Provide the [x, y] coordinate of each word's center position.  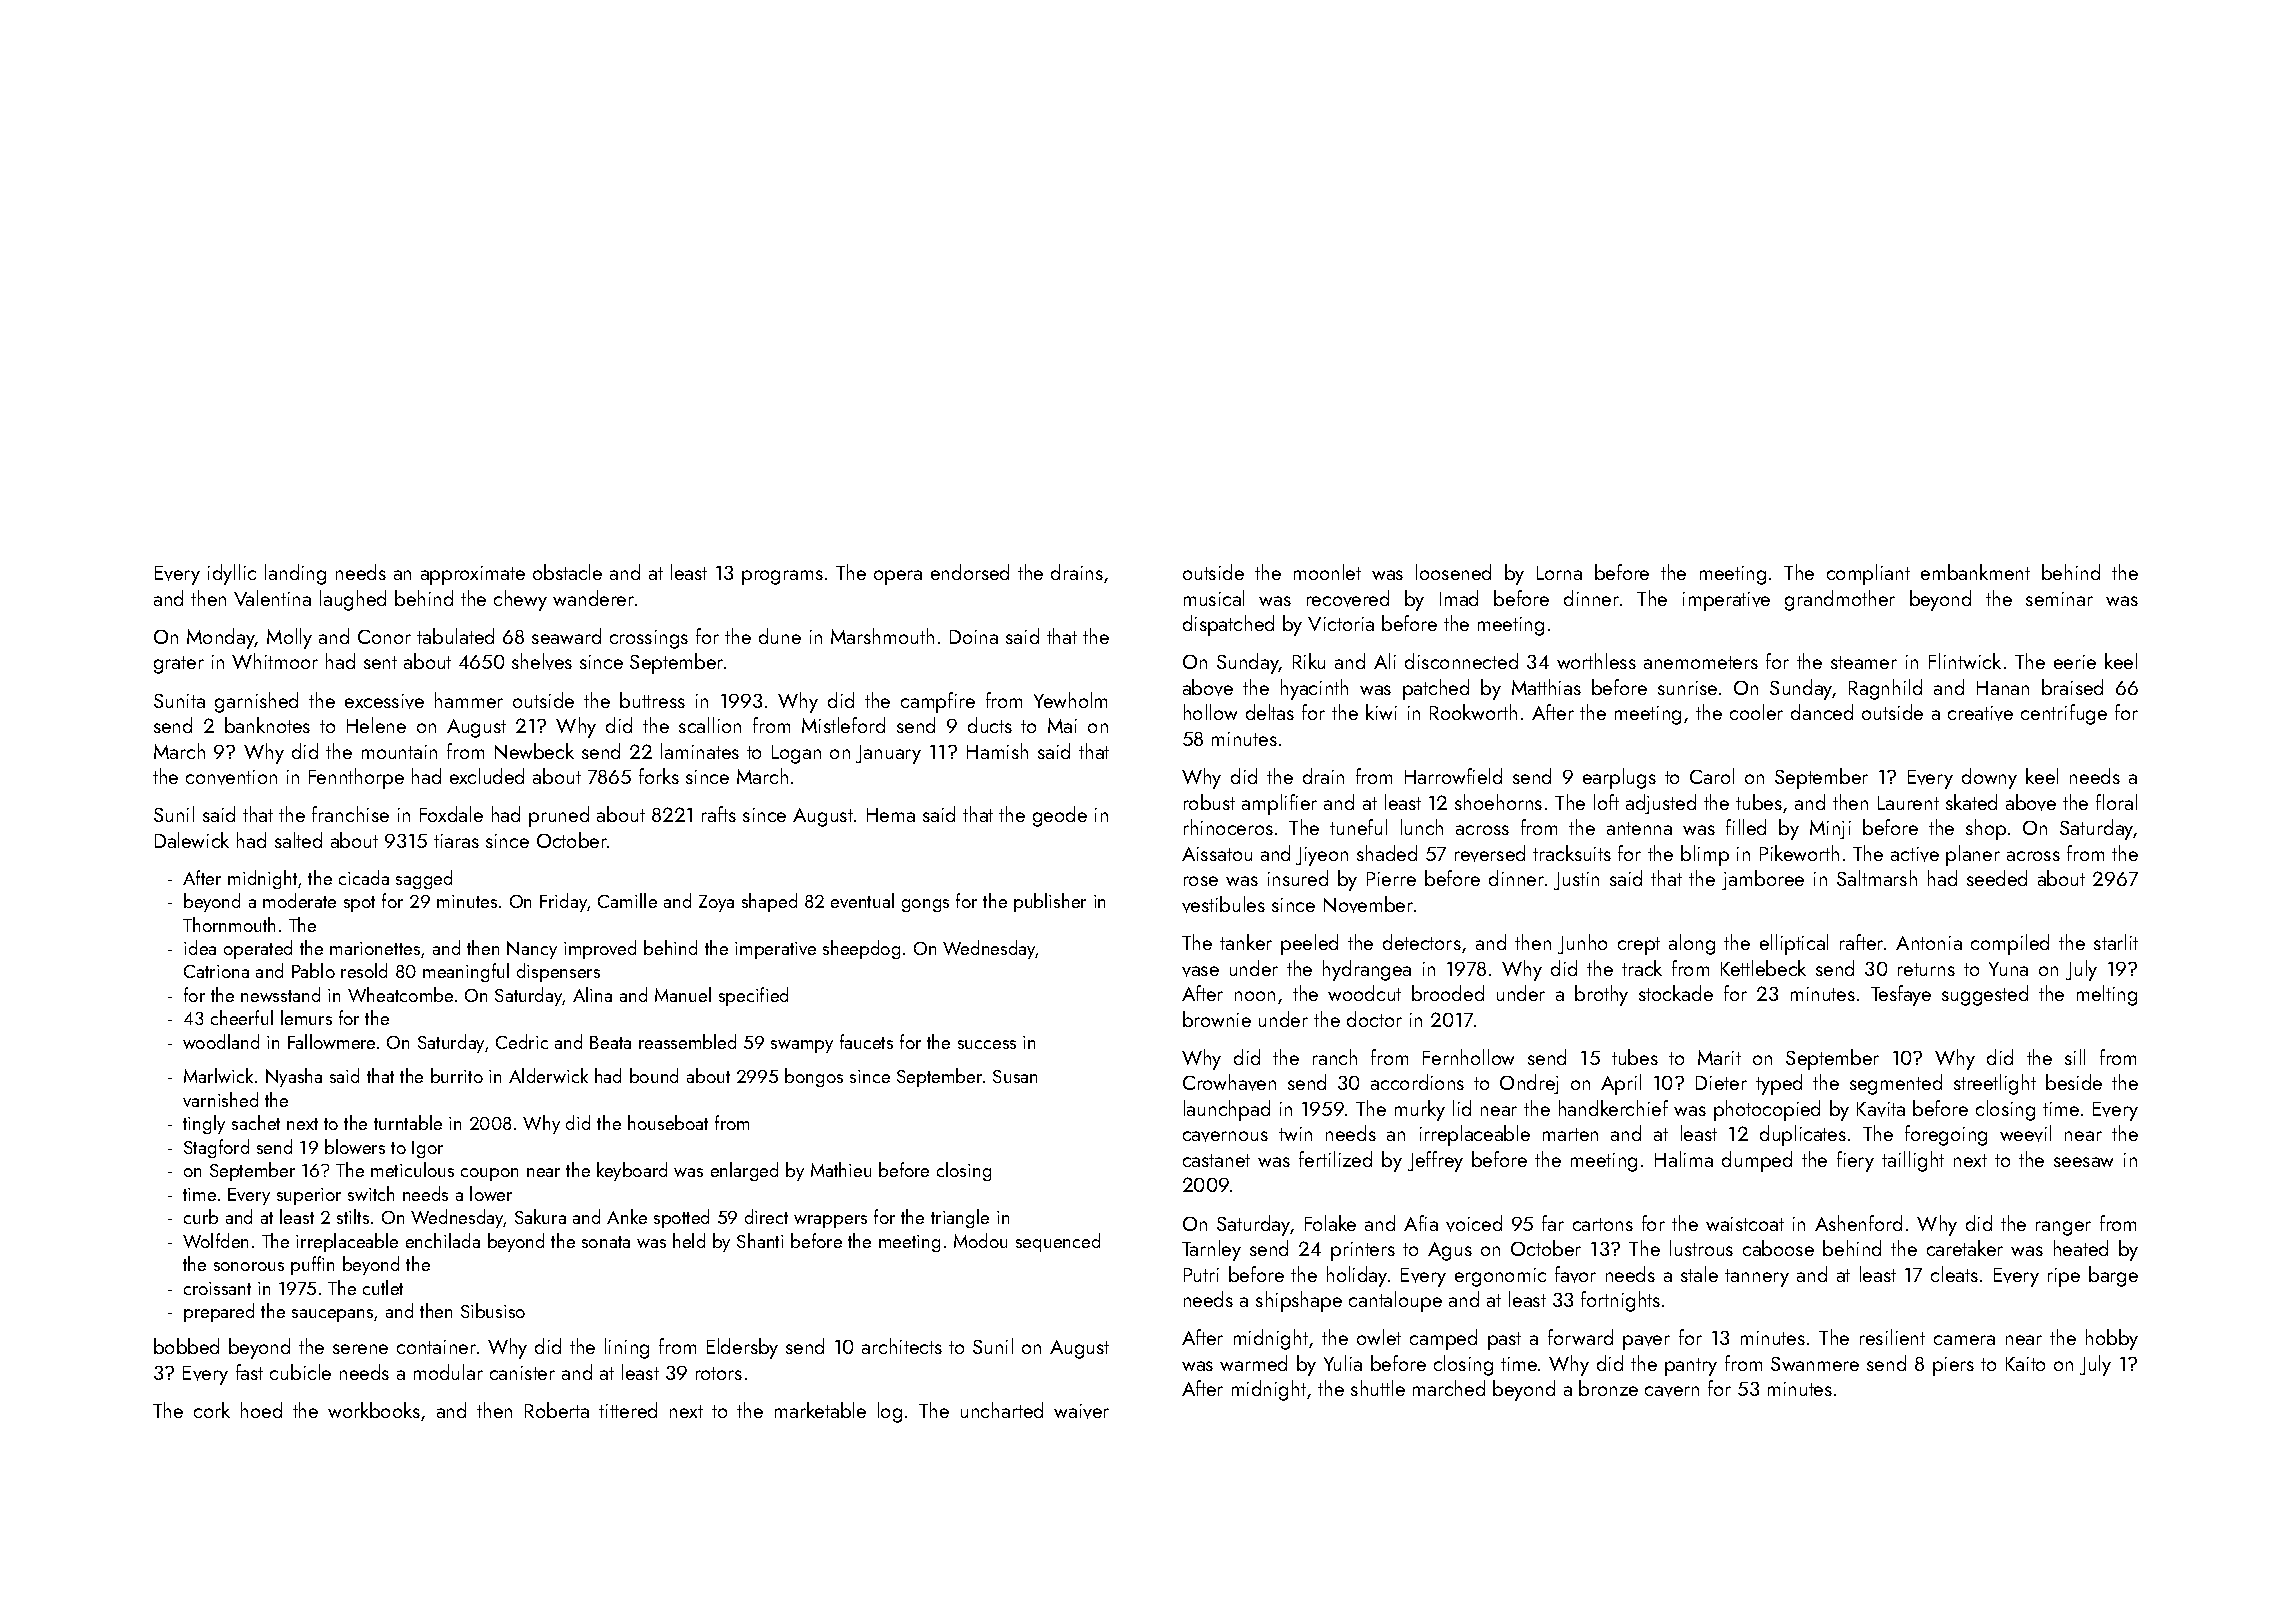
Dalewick [192, 840]
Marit [1719, 1057]
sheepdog [861, 949]
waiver [1081, 1411]
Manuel [683, 994]
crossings [649, 639]
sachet [256, 1122]
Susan [1015, 1076]
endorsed [970, 572]
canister [522, 1373]
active [1915, 854]
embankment [1975, 572]
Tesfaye [1901, 995]
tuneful [1358, 827]
